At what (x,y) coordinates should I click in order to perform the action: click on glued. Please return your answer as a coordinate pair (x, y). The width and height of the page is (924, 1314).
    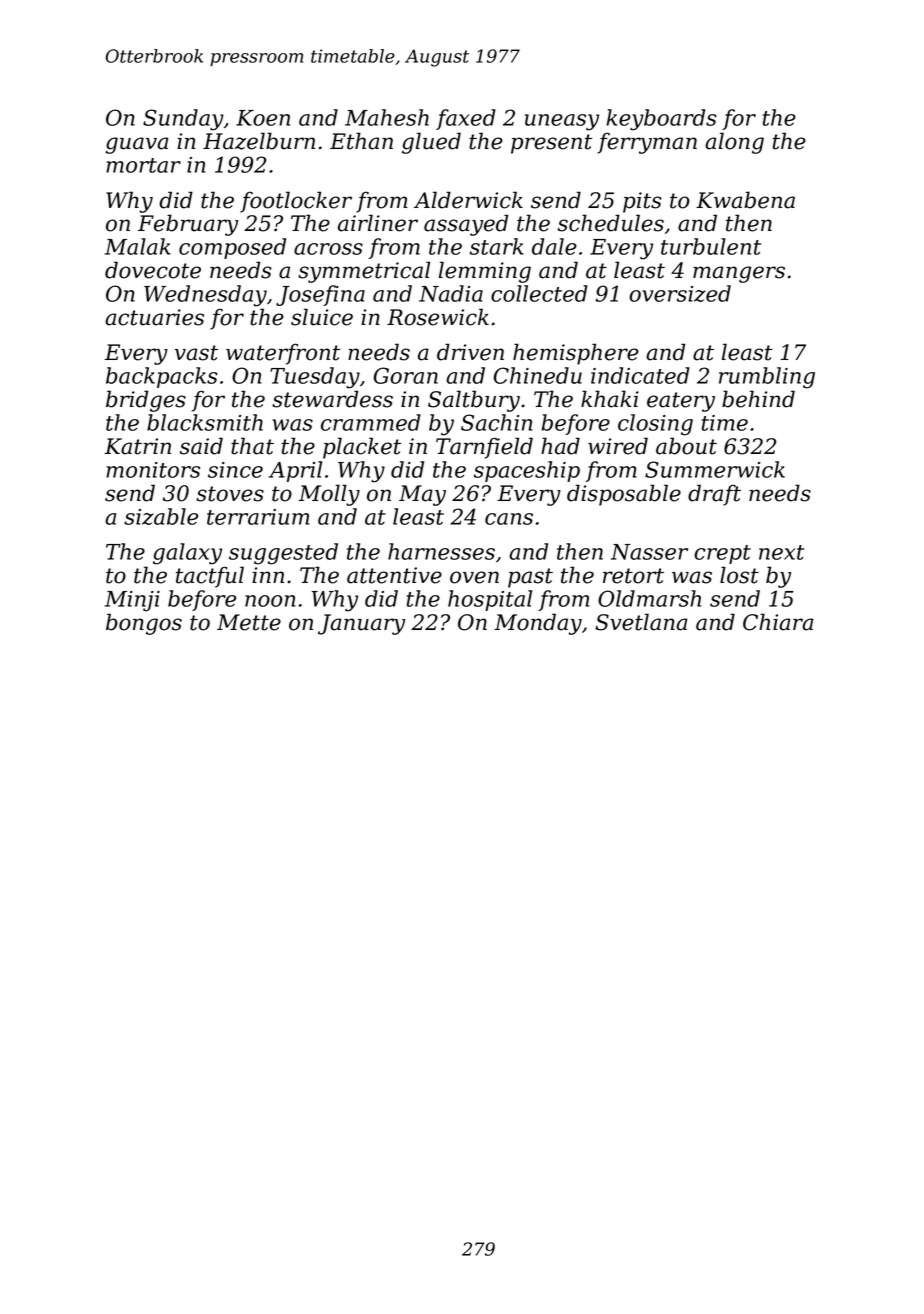
    Looking at the image, I should click on (431, 143).
